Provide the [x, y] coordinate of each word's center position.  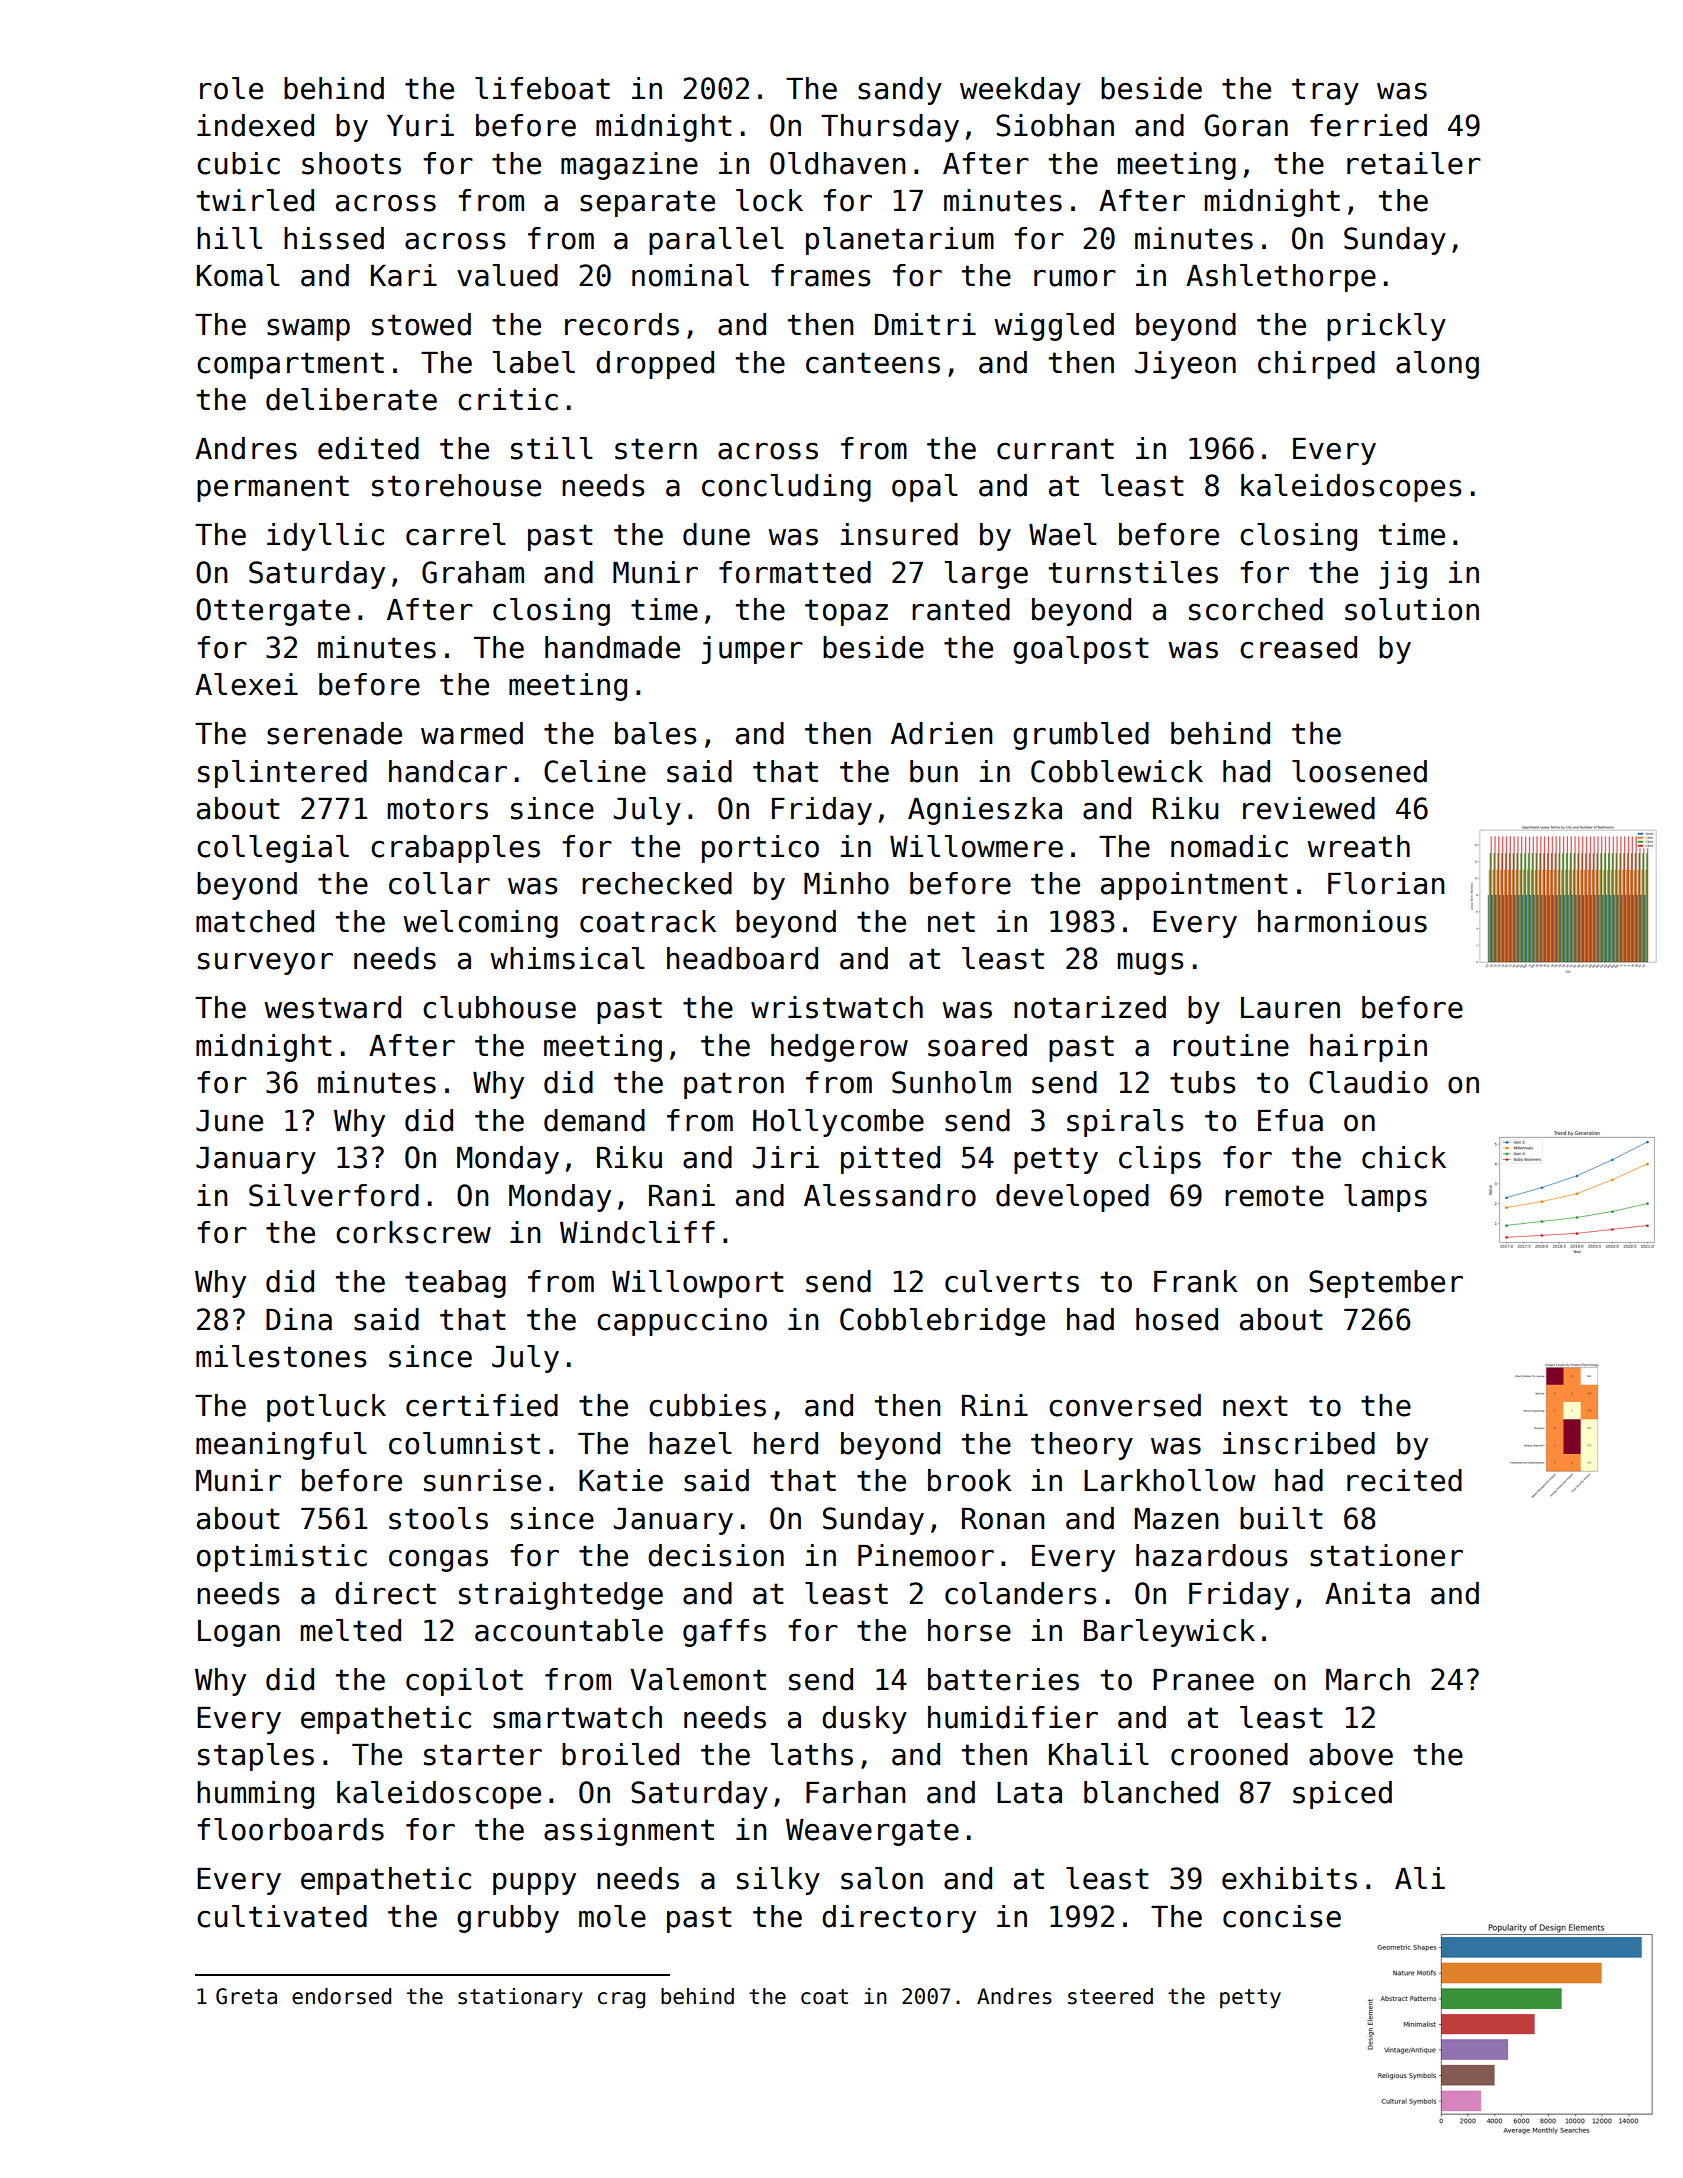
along [1437, 365]
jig [1403, 575]
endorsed [341, 1996]
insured [899, 534]
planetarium [900, 241]
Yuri [420, 125]
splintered [282, 774]
